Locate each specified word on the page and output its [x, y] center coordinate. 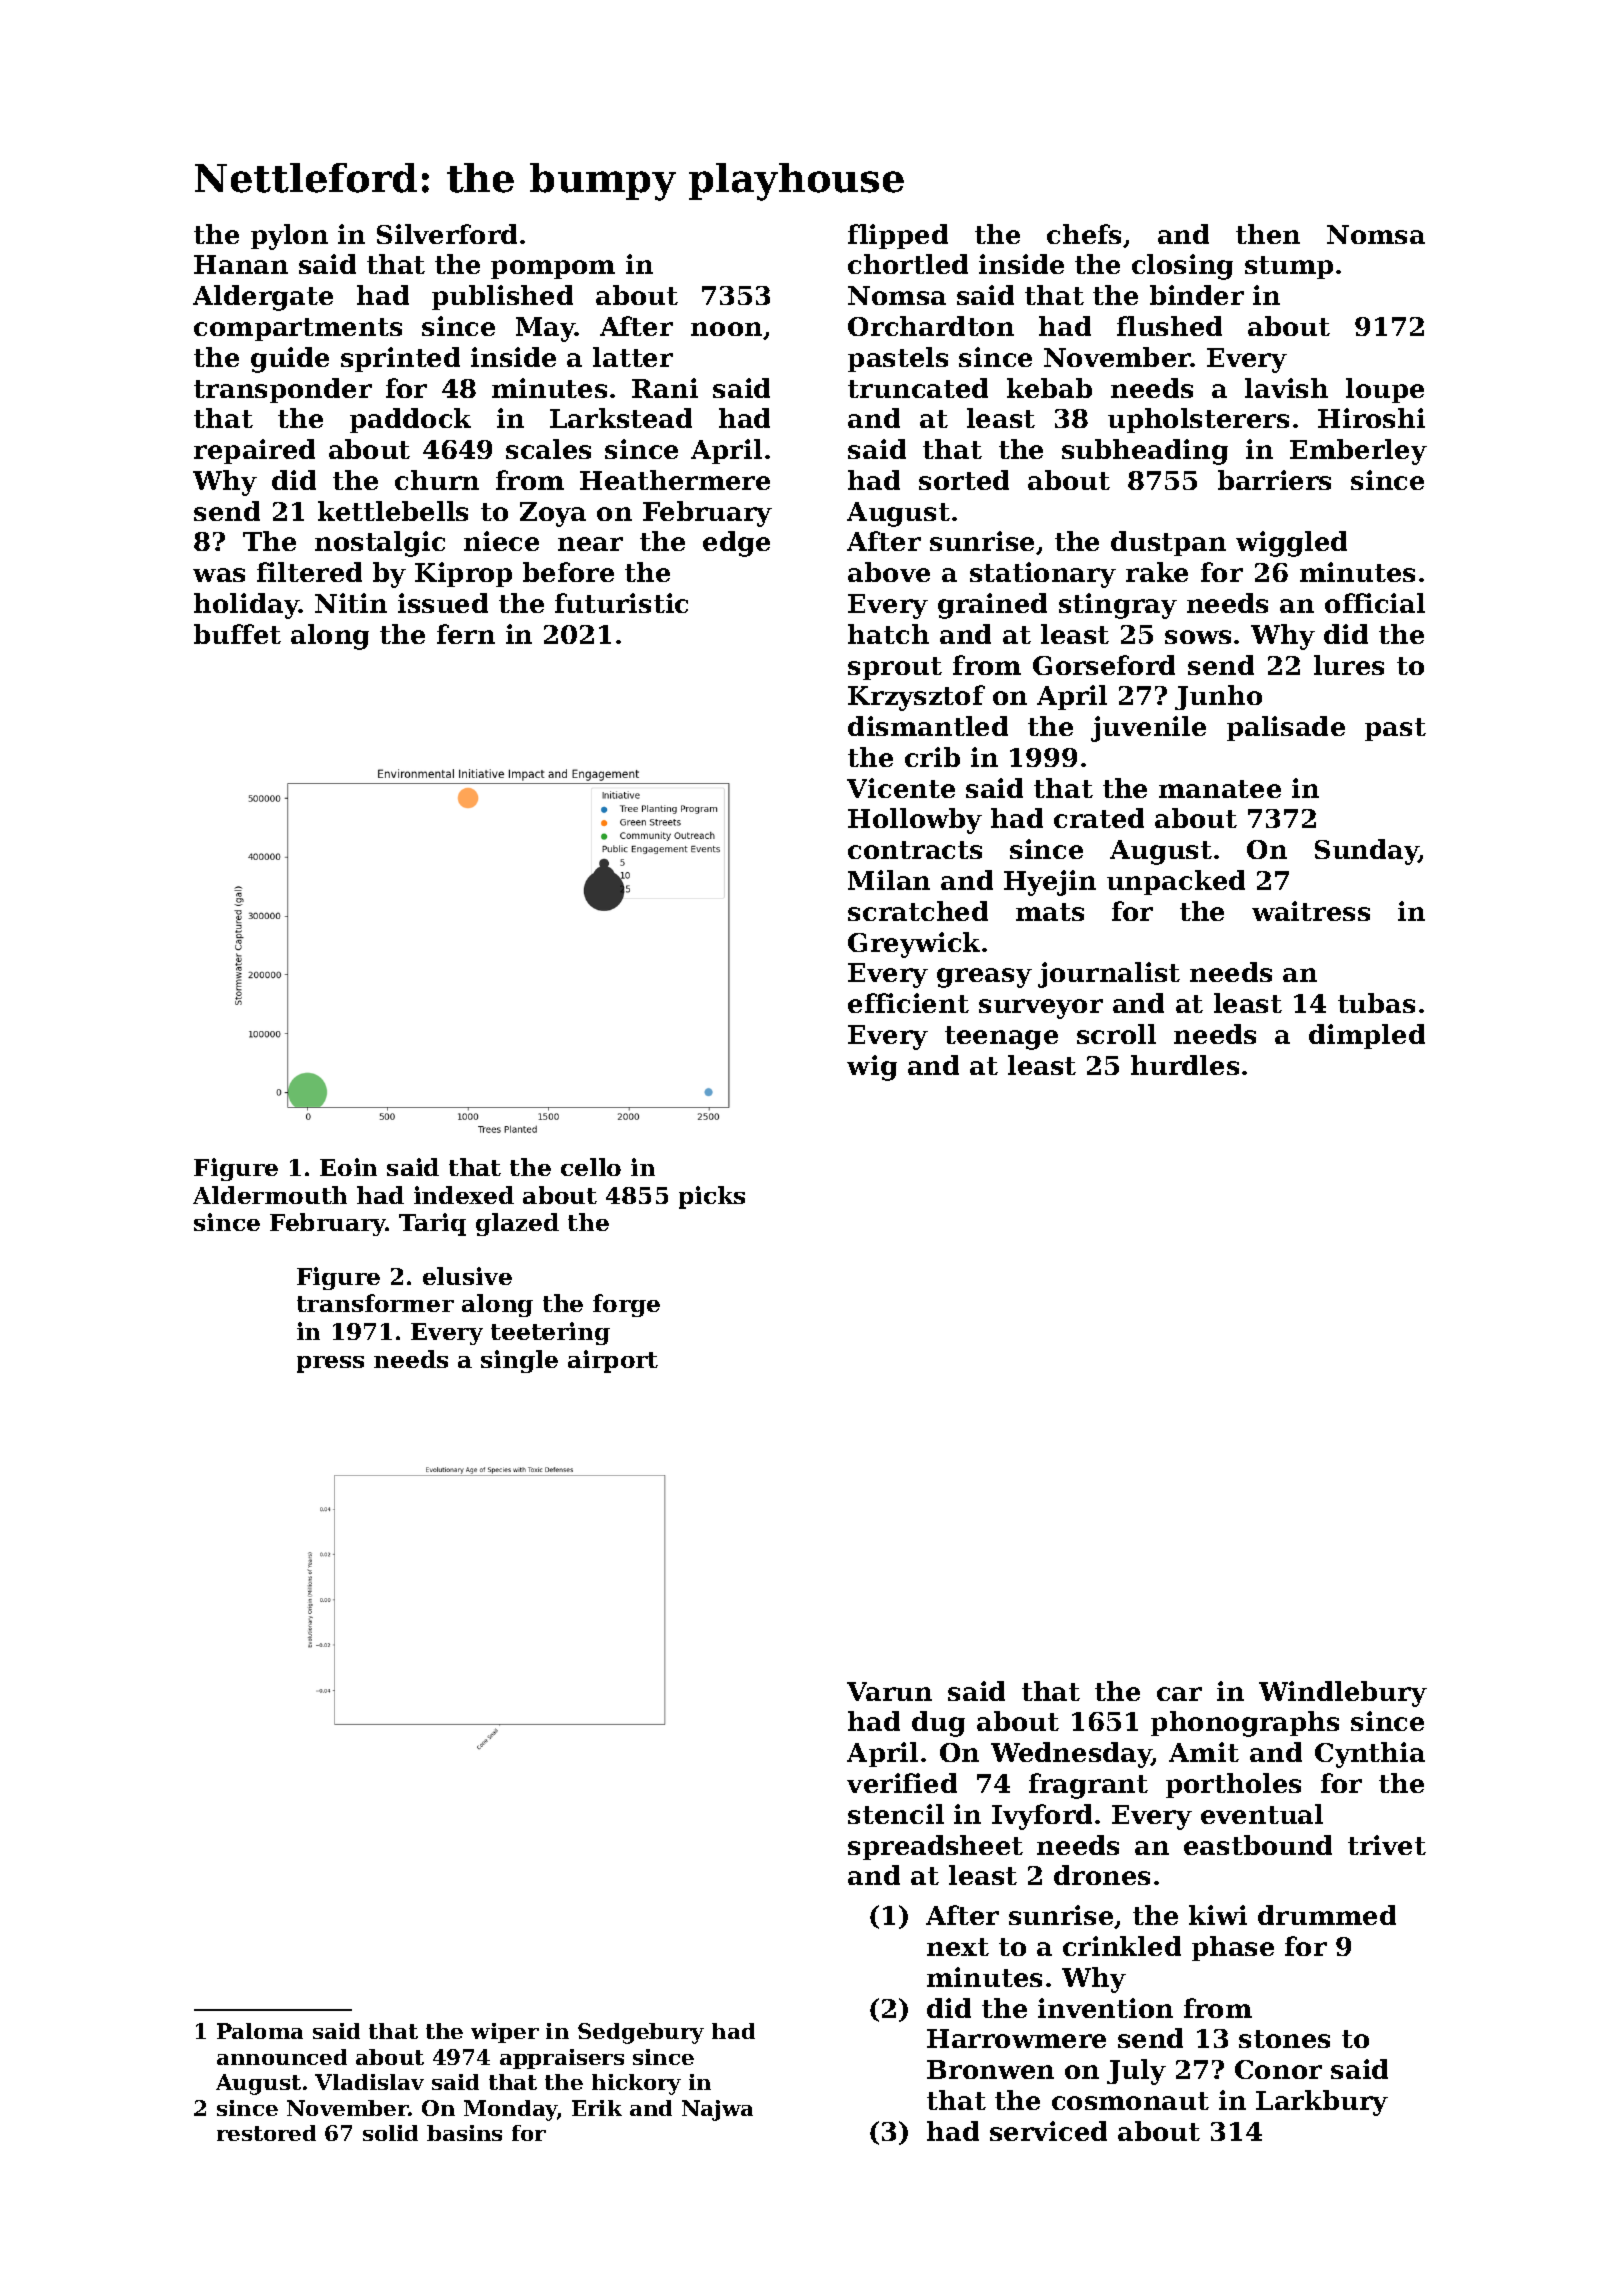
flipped [898, 236]
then [1268, 234]
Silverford [447, 234]
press [330, 1364]
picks [712, 1197]
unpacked [1176, 882]
